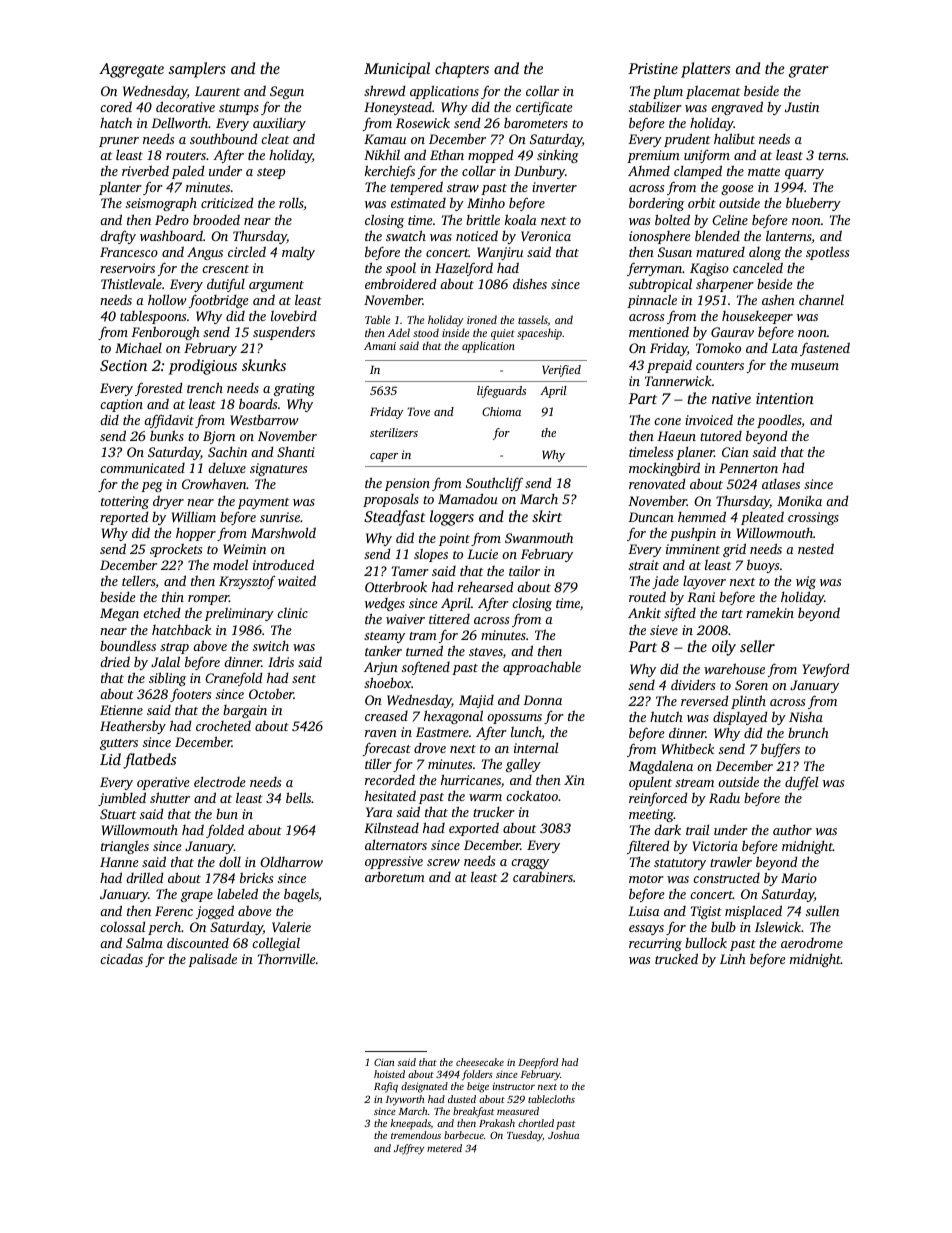 This screenshot has height=1233, width=952. Describe the element at coordinates (804, 174) in the screenshot. I see `quarry` at that location.
